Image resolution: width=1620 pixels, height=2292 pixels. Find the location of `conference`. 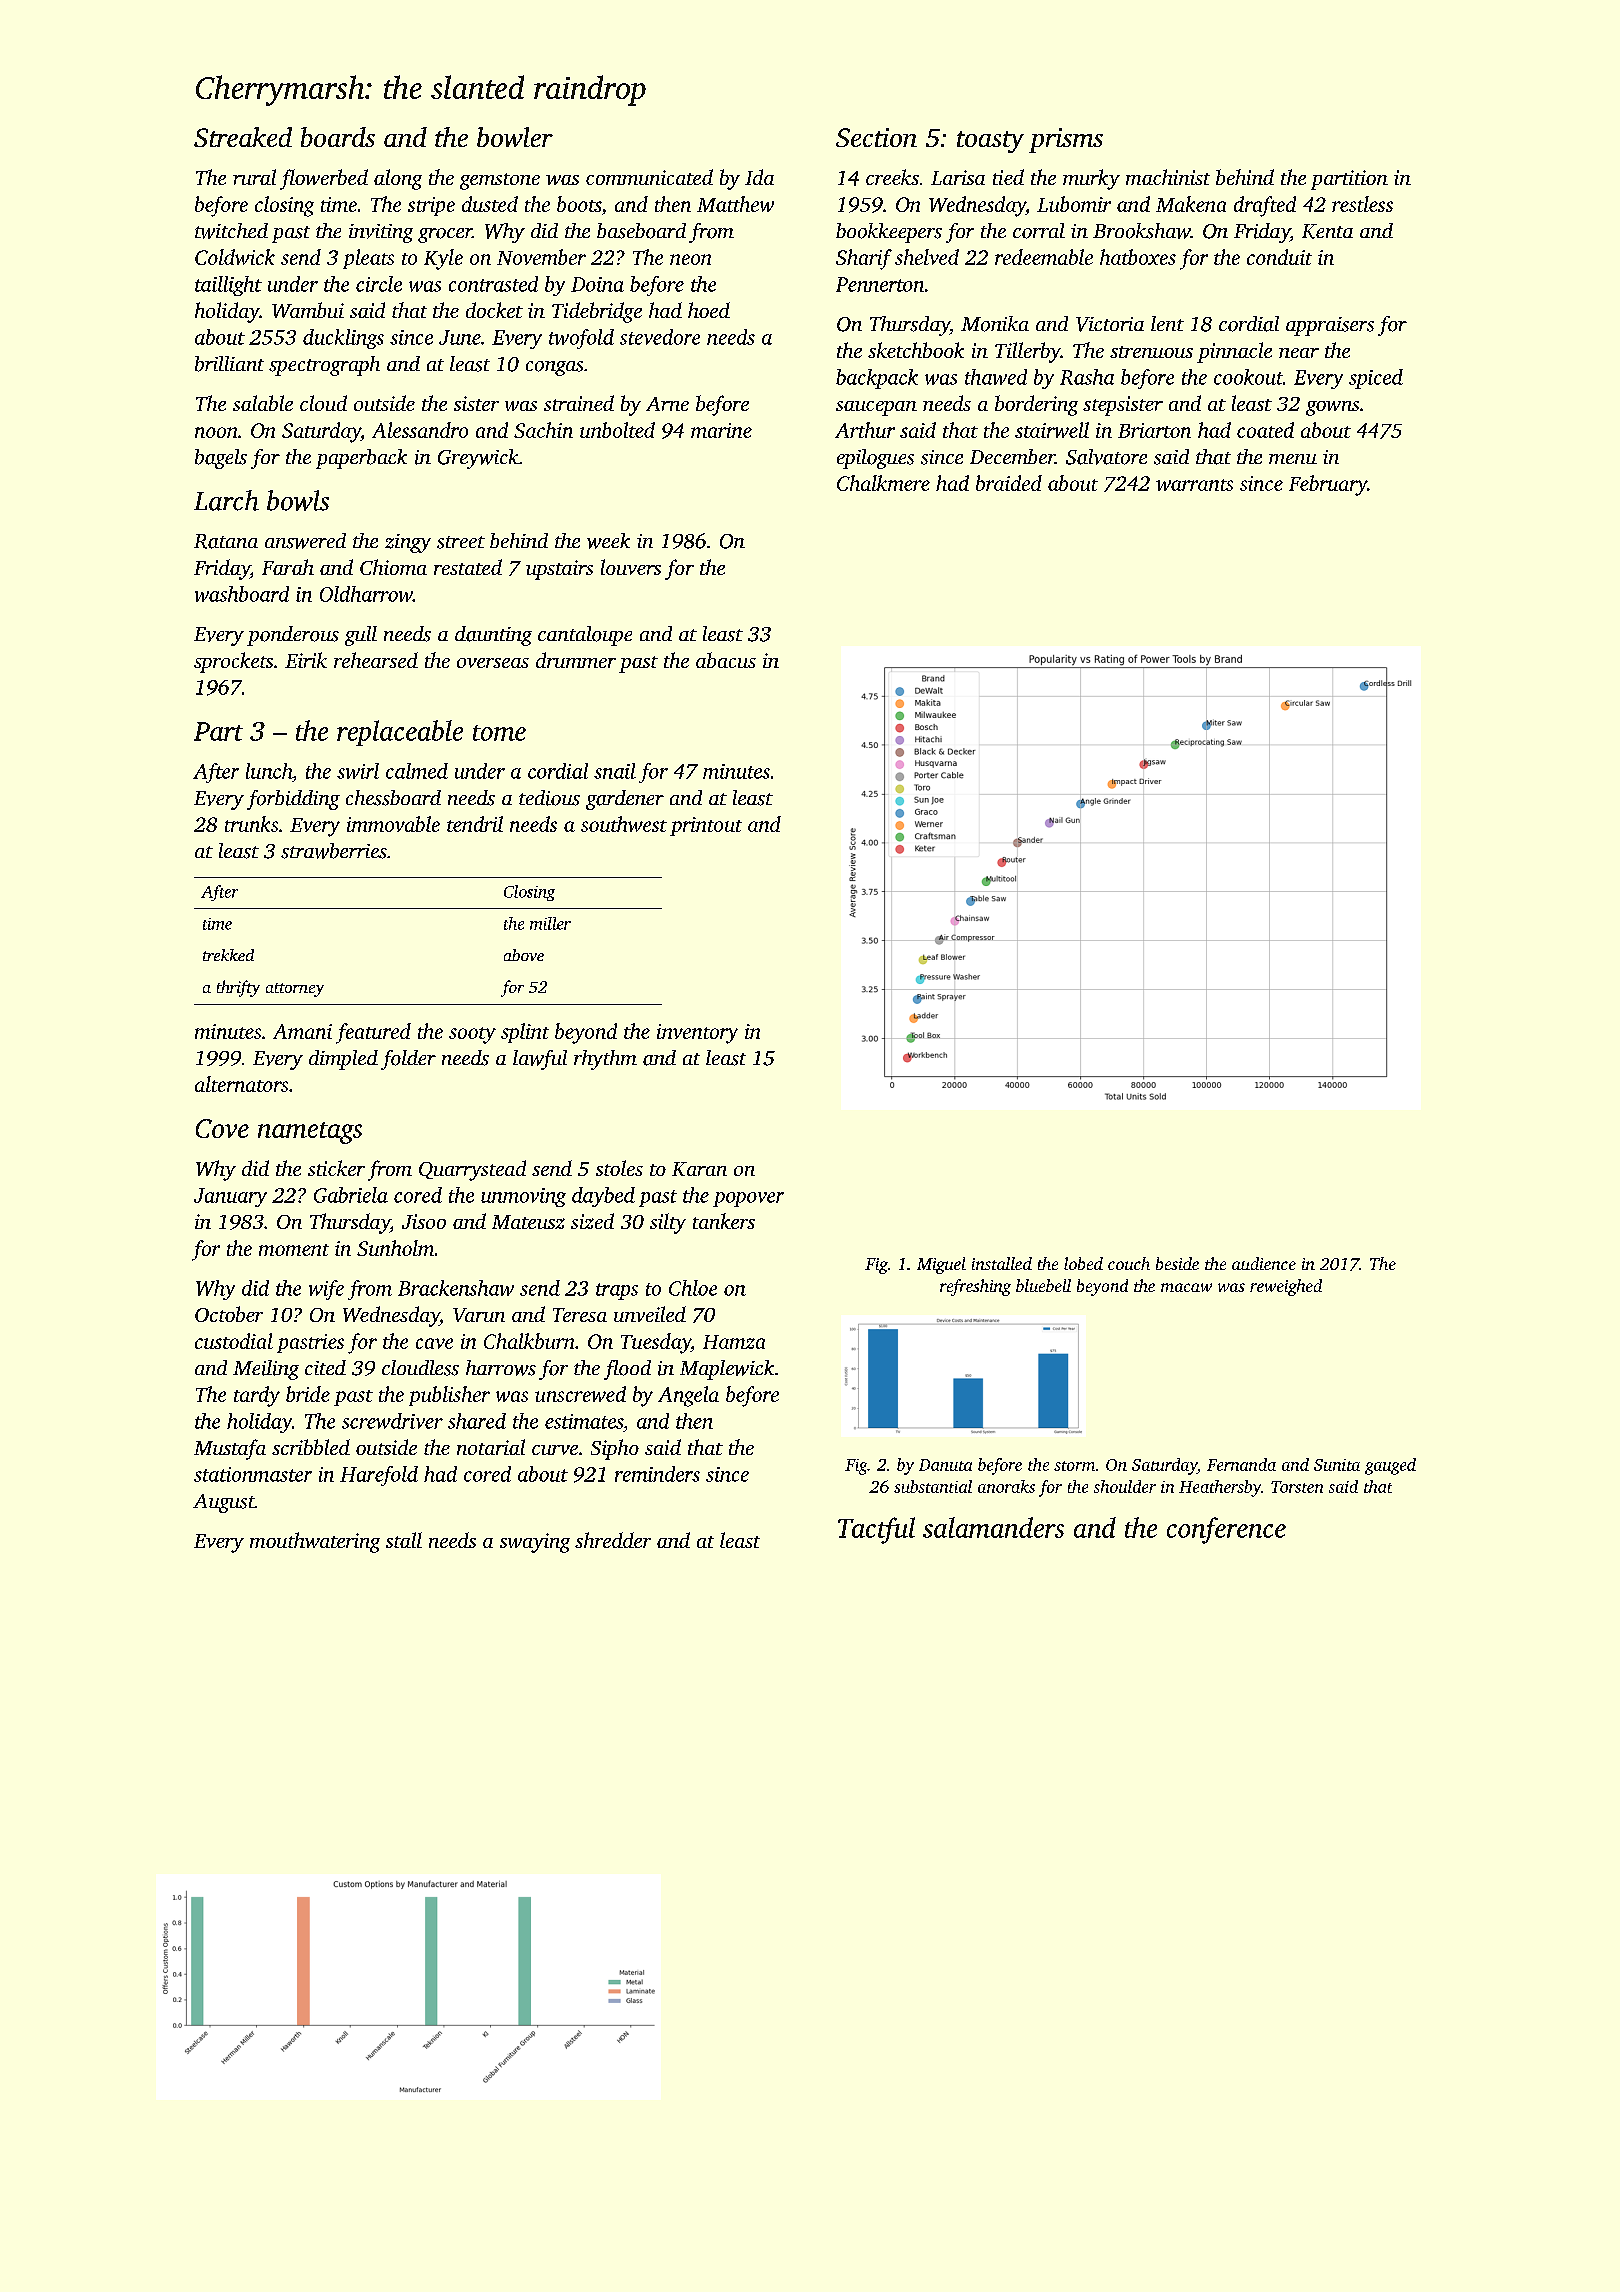

conference is located at coordinates (1226, 1530).
